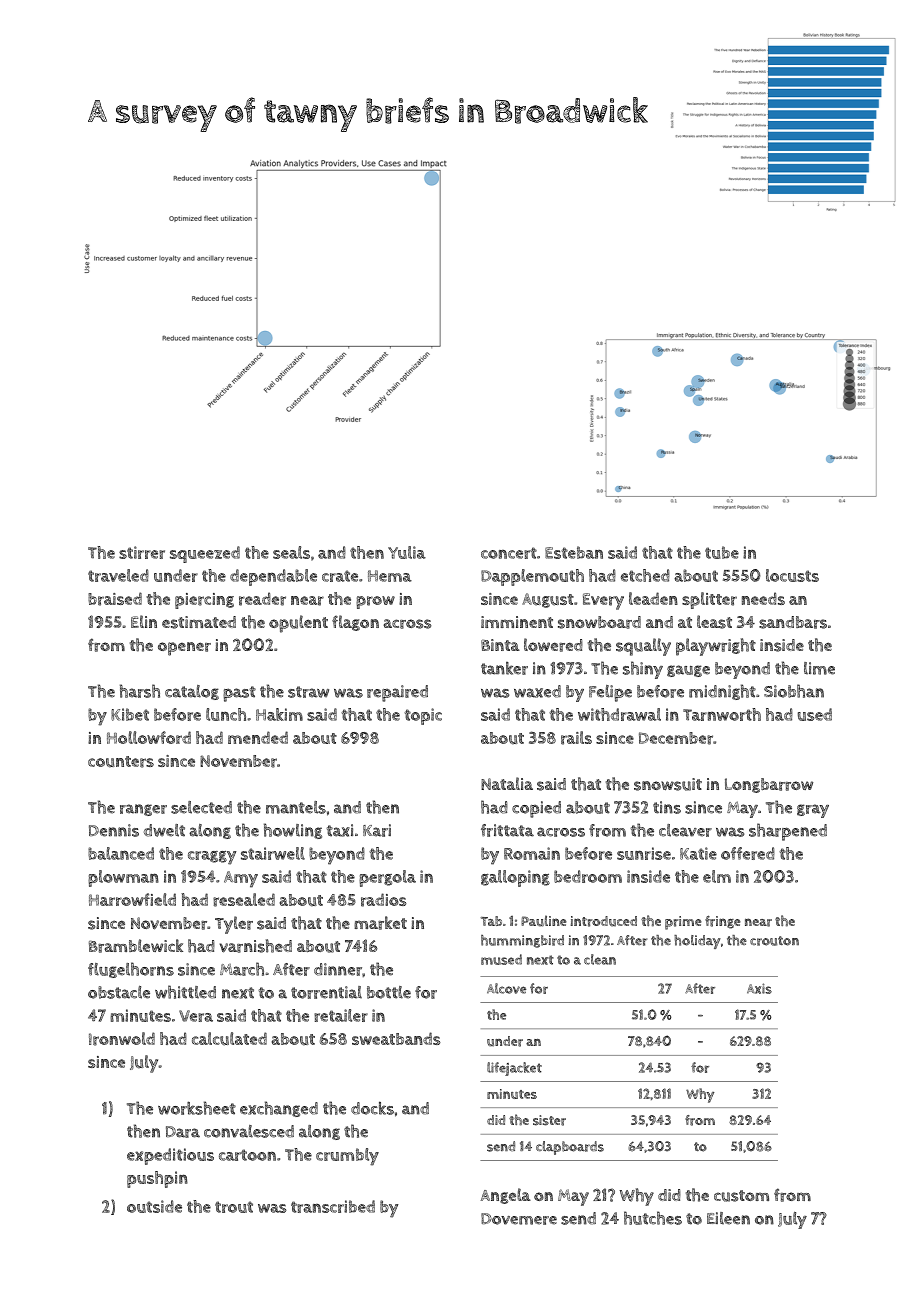  Describe the element at coordinates (722, 552) in the screenshot. I see `tube` at that location.
